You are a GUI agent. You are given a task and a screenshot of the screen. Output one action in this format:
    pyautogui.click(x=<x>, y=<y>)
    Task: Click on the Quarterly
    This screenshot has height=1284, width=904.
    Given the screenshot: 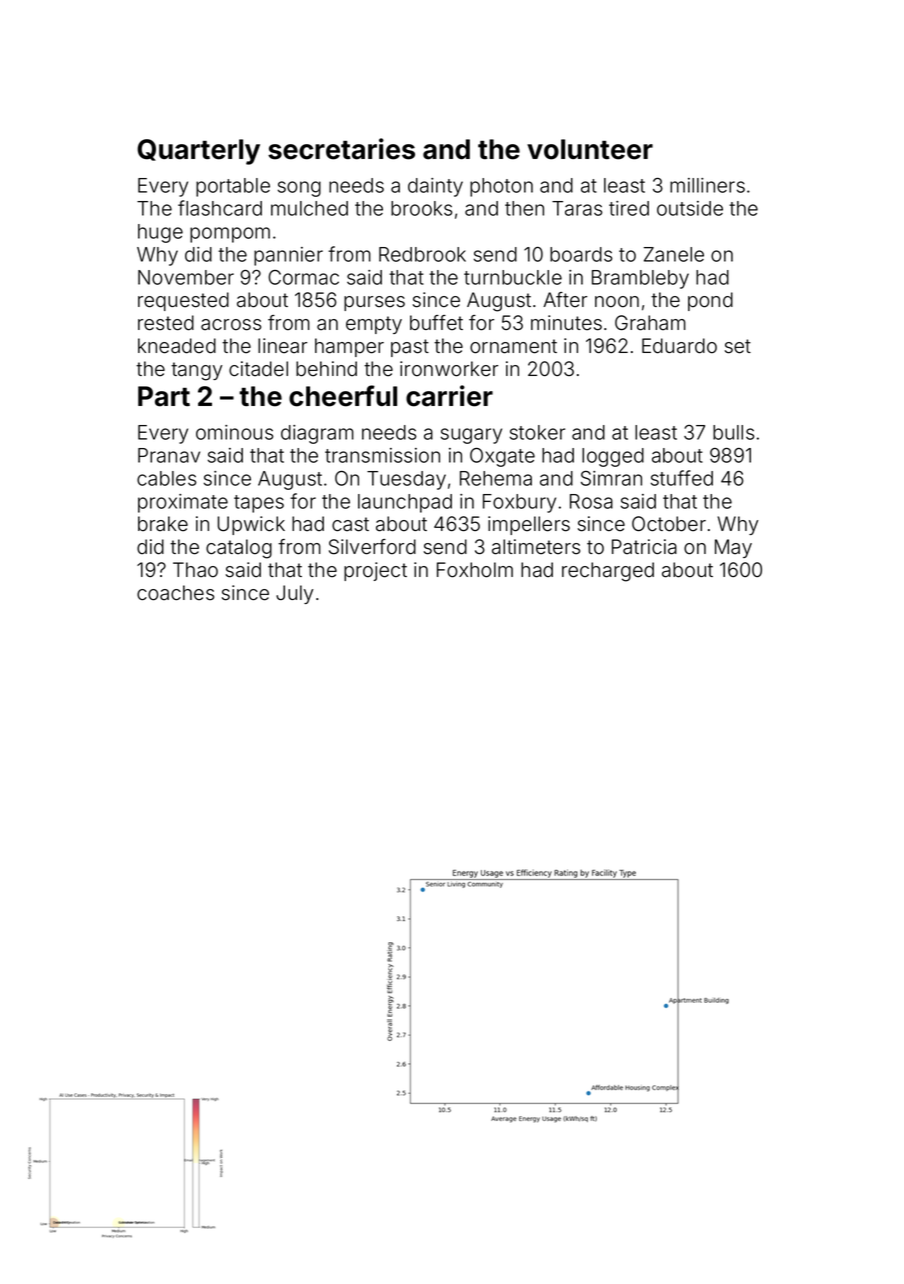 What is the action you would take?
    pyautogui.click(x=198, y=152)
